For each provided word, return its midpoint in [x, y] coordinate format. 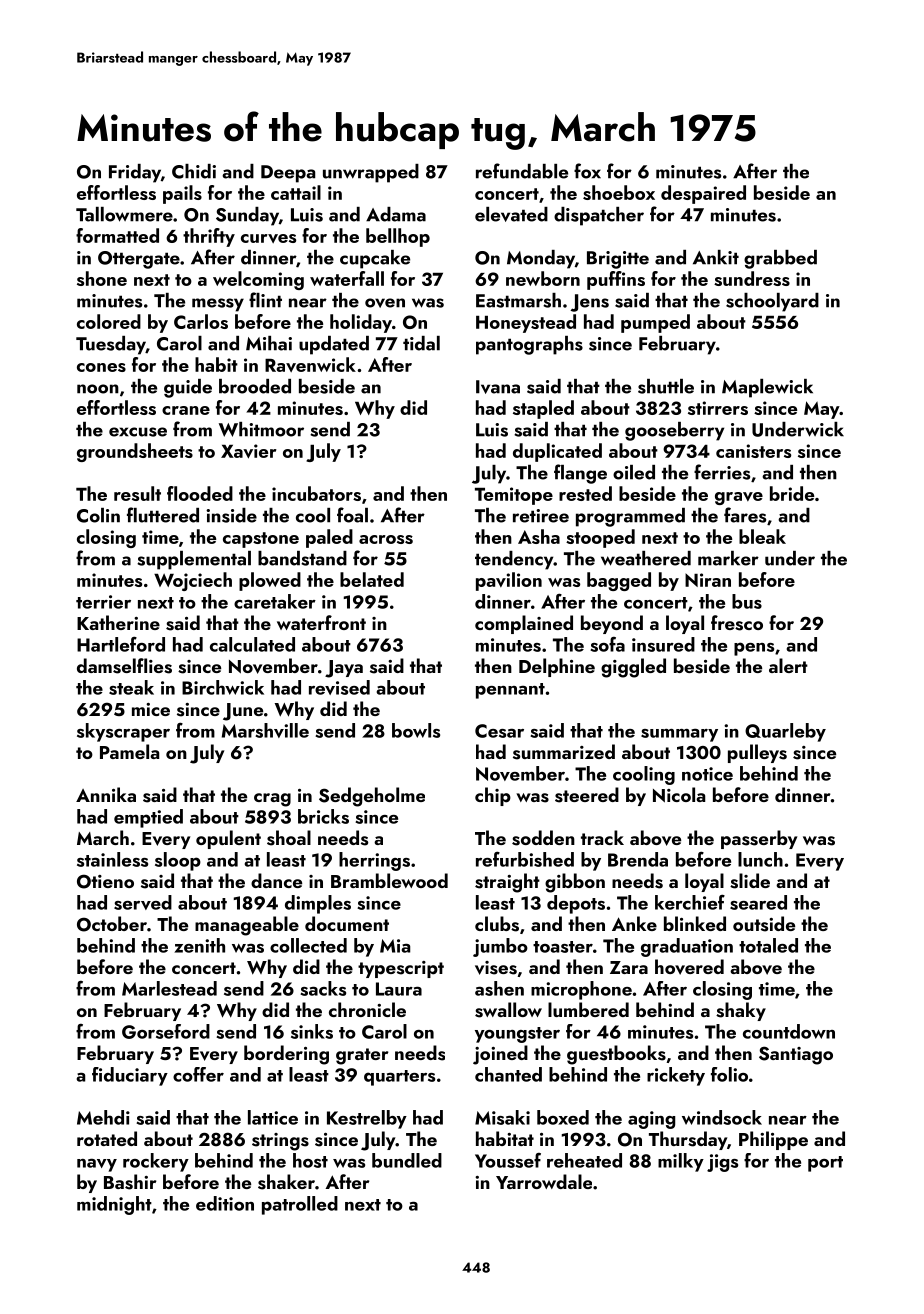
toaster [563, 947]
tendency [514, 560]
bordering [286, 1055]
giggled [633, 668]
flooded [200, 493]
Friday [135, 173]
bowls [416, 730]
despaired [703, 194]
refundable [522, 171]
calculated [252, 644]
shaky [741, 1011]
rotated [107, 1138]
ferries [722, 472]
